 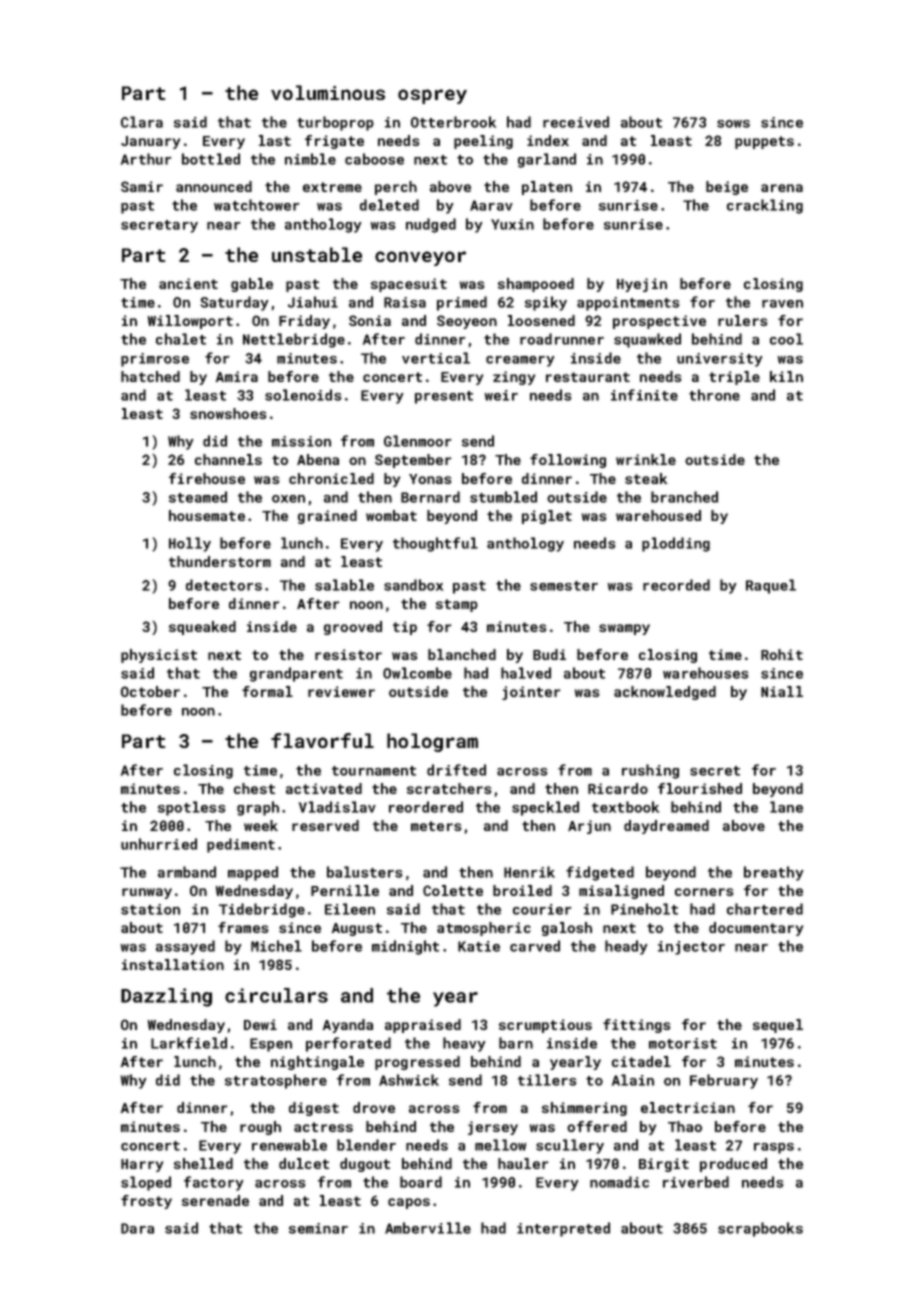 I want to click on frosty, so click(x=146, y=1202).
